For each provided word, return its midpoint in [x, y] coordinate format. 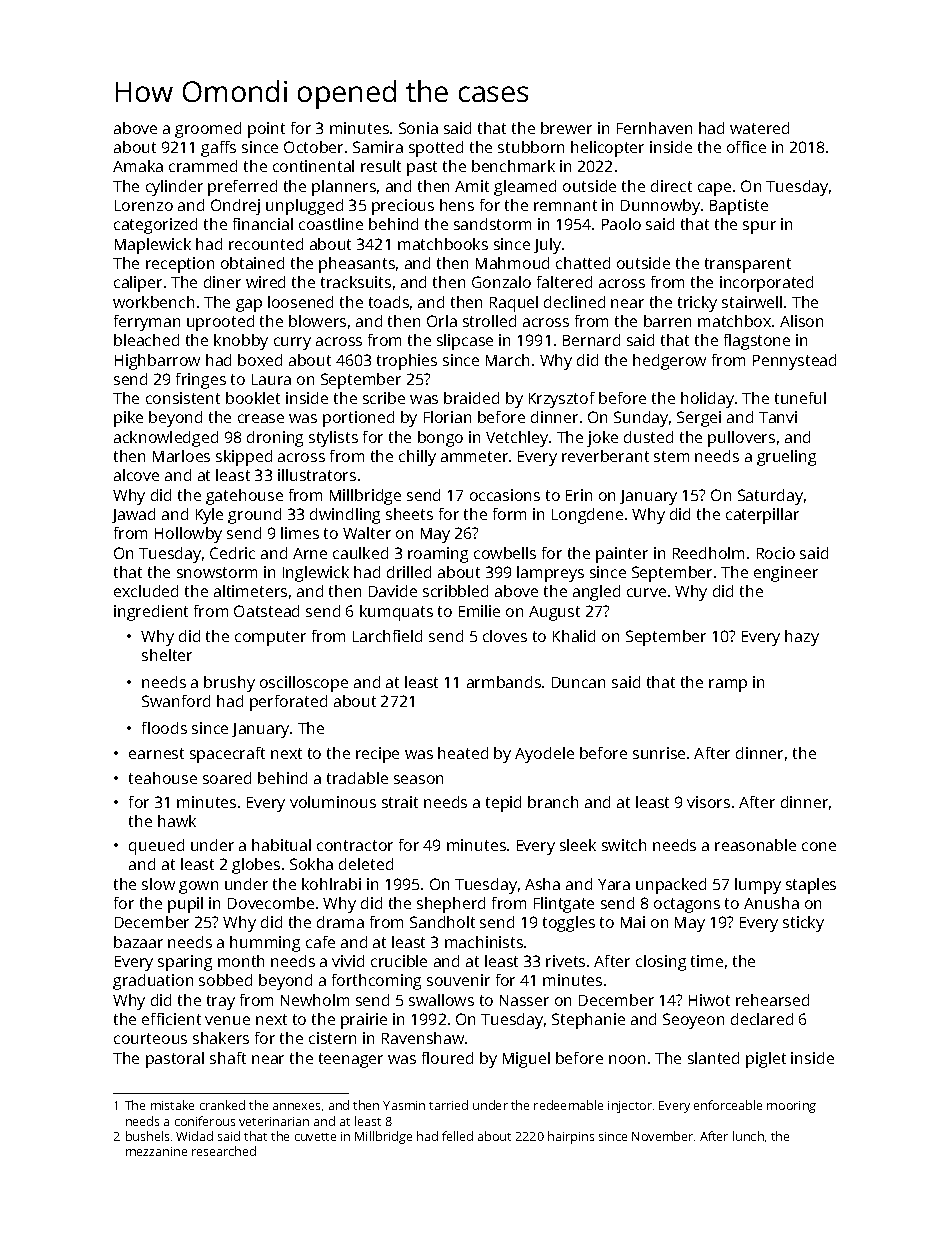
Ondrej [235, 207]
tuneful [800, 398]
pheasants [357, 265]
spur [759, 227]
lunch [748, 1136]
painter [622, 555]
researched [224, 1151]
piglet [766, 1060]
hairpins [571, 1137]
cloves [505, 636]
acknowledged [166, 439]
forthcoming [376, 982]
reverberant [605, 456]
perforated [288, 703]
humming [265, 944]
